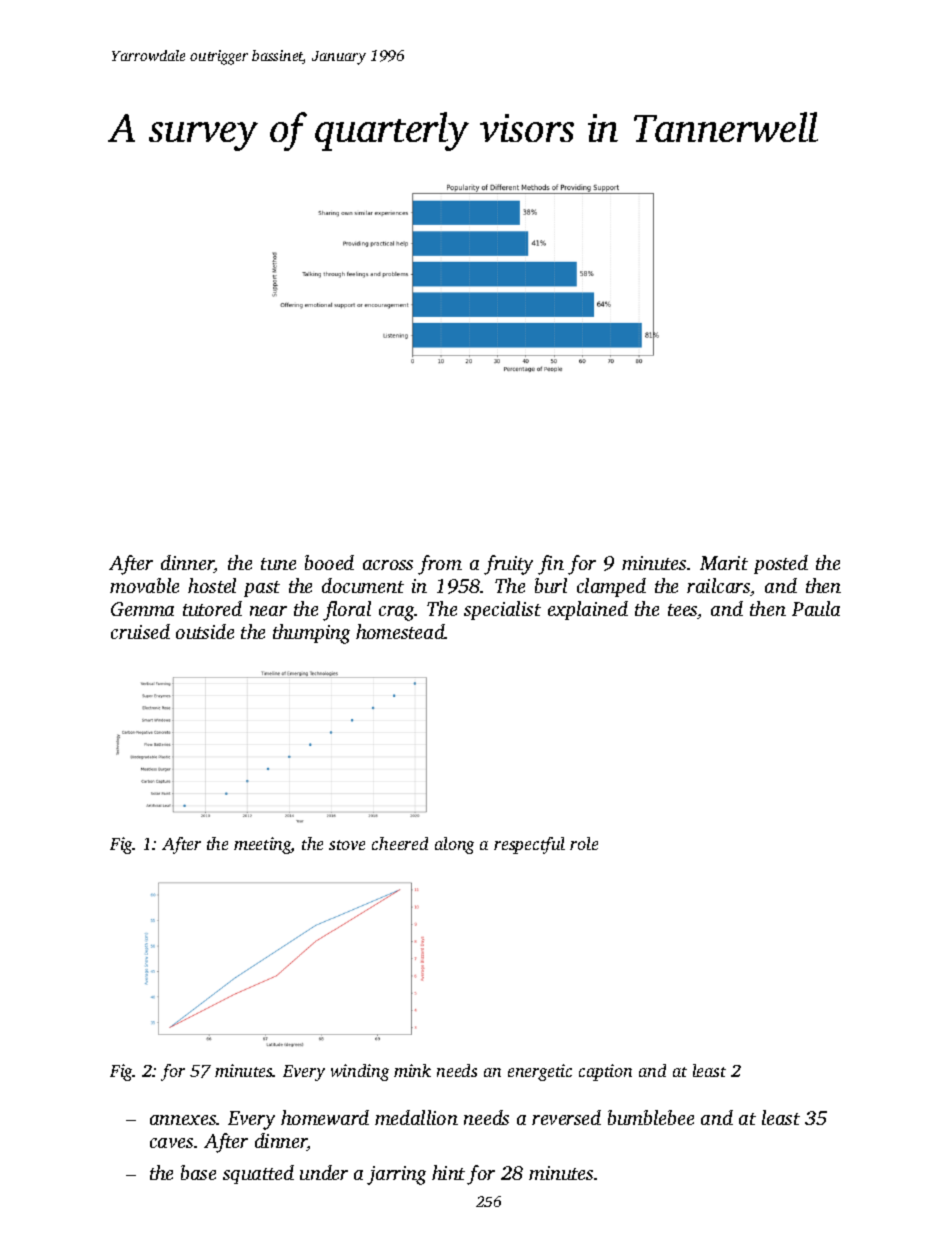 The width and height of the screenshot is (952, 1233). I want to click on role, so click(584, 843).
